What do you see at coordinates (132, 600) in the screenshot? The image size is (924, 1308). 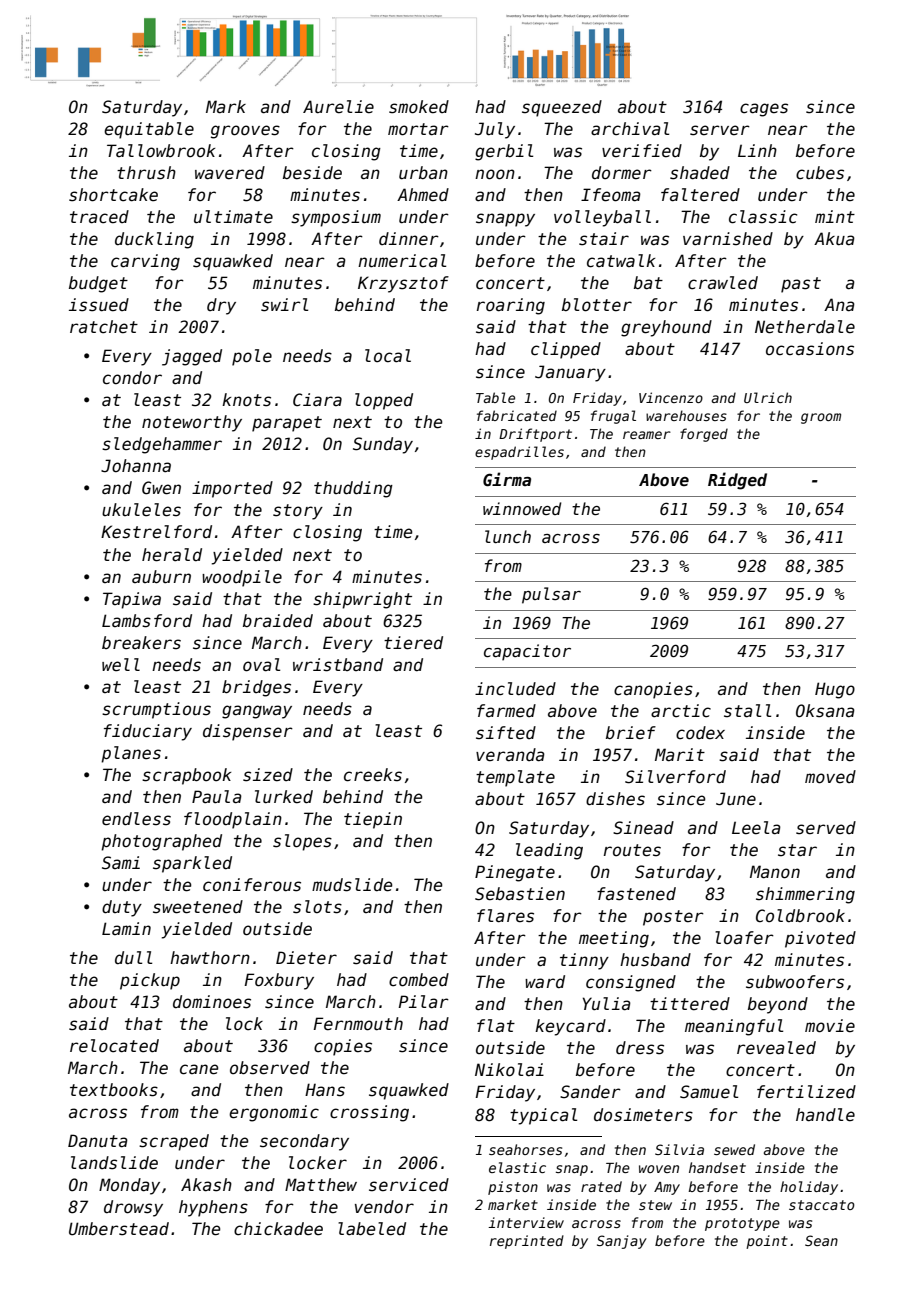 I see `Tapiwa` at bounding box center [132, 600].
